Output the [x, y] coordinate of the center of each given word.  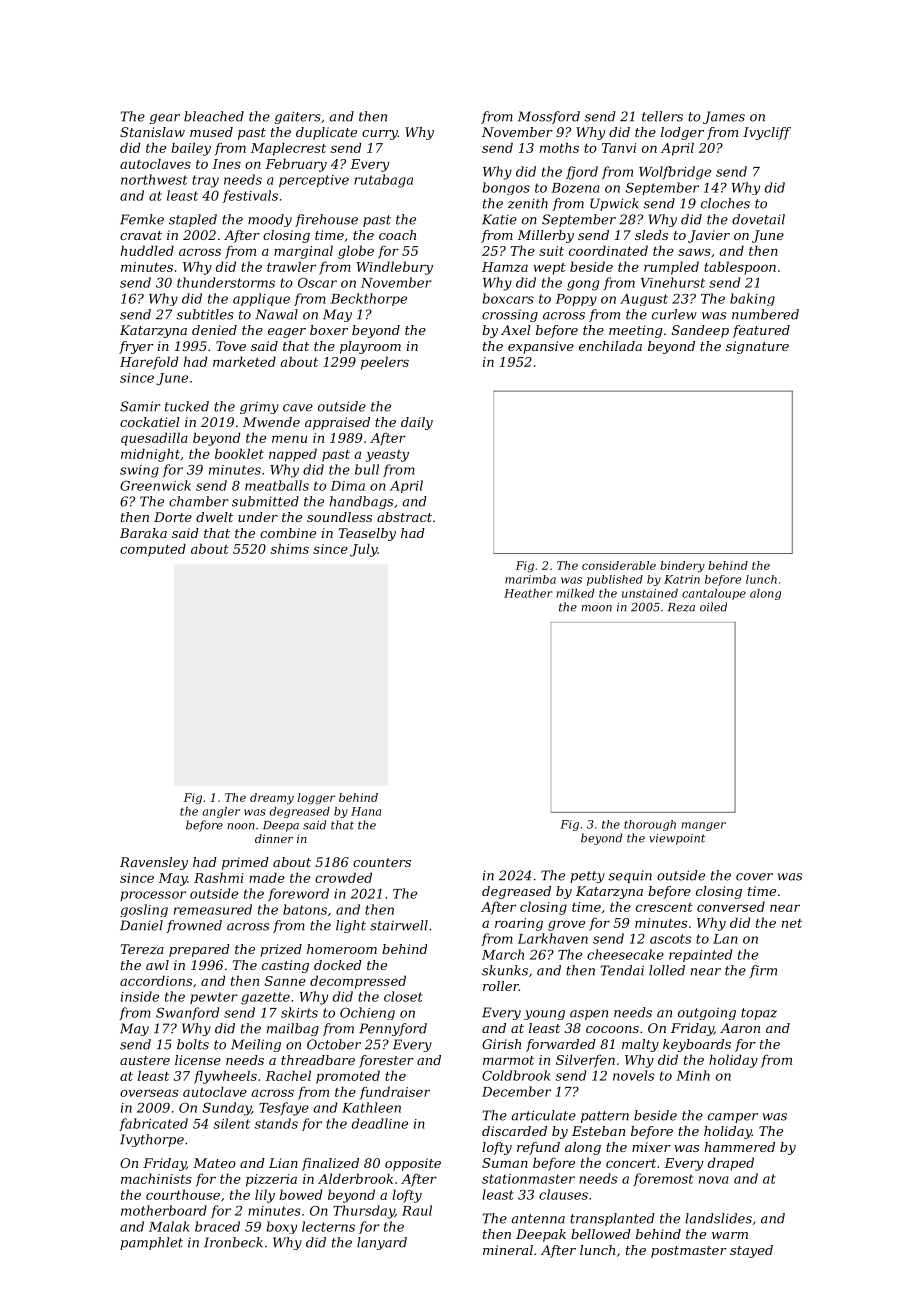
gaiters [298, 117]
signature [757, 347]
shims [290, 548]
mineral [508, 1250]
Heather [528, 593]
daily [417, 423]
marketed [244, 361]
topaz [759, 1014]
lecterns [328, 1226]
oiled [713, 607]
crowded [343, 877]
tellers [662, 116]
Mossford [549, 117]
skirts [299, 1012]
